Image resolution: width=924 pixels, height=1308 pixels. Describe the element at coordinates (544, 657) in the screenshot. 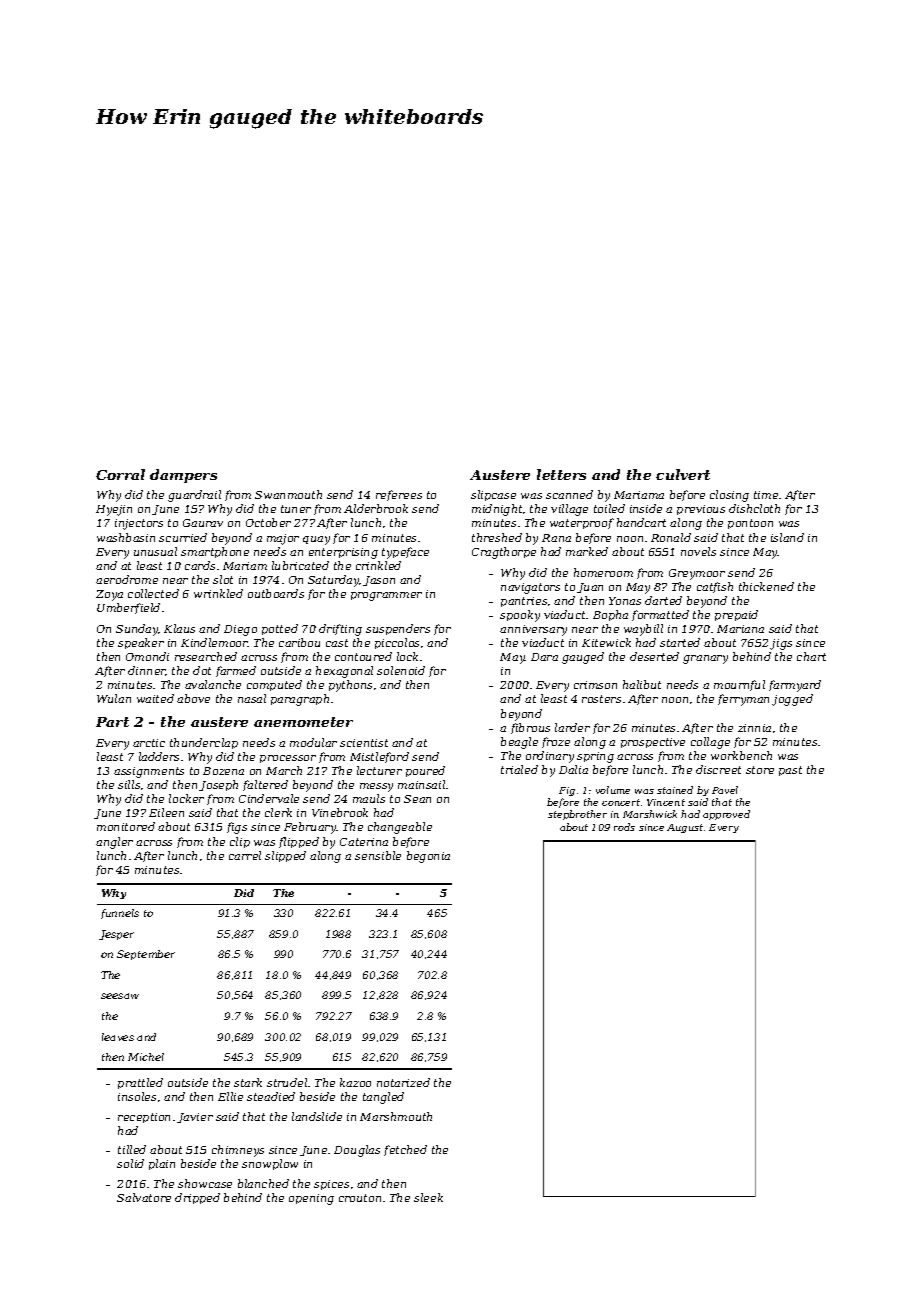

I see `Dara` at that location.
